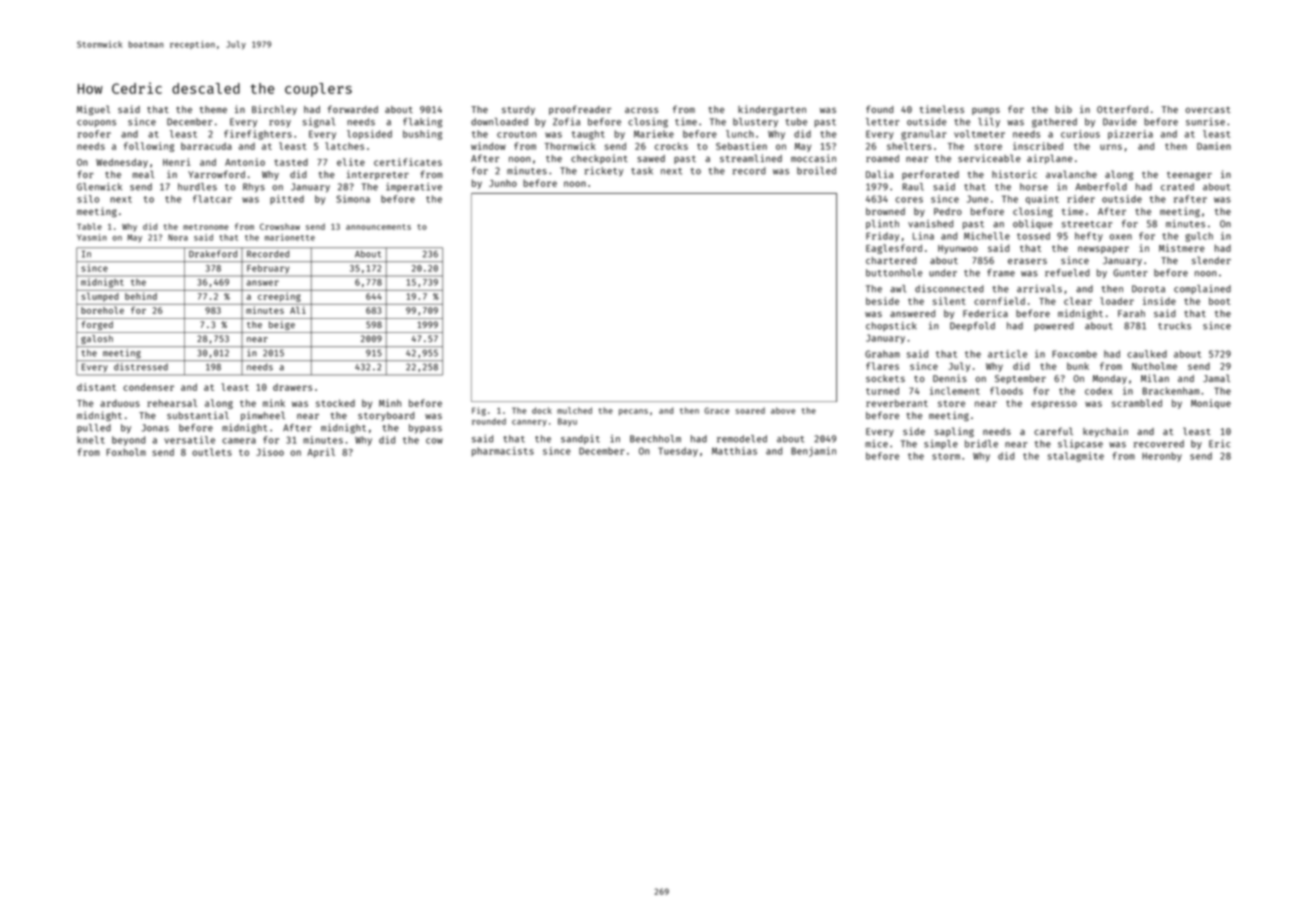  I want to click on Otterford, so click(1122, 109).
